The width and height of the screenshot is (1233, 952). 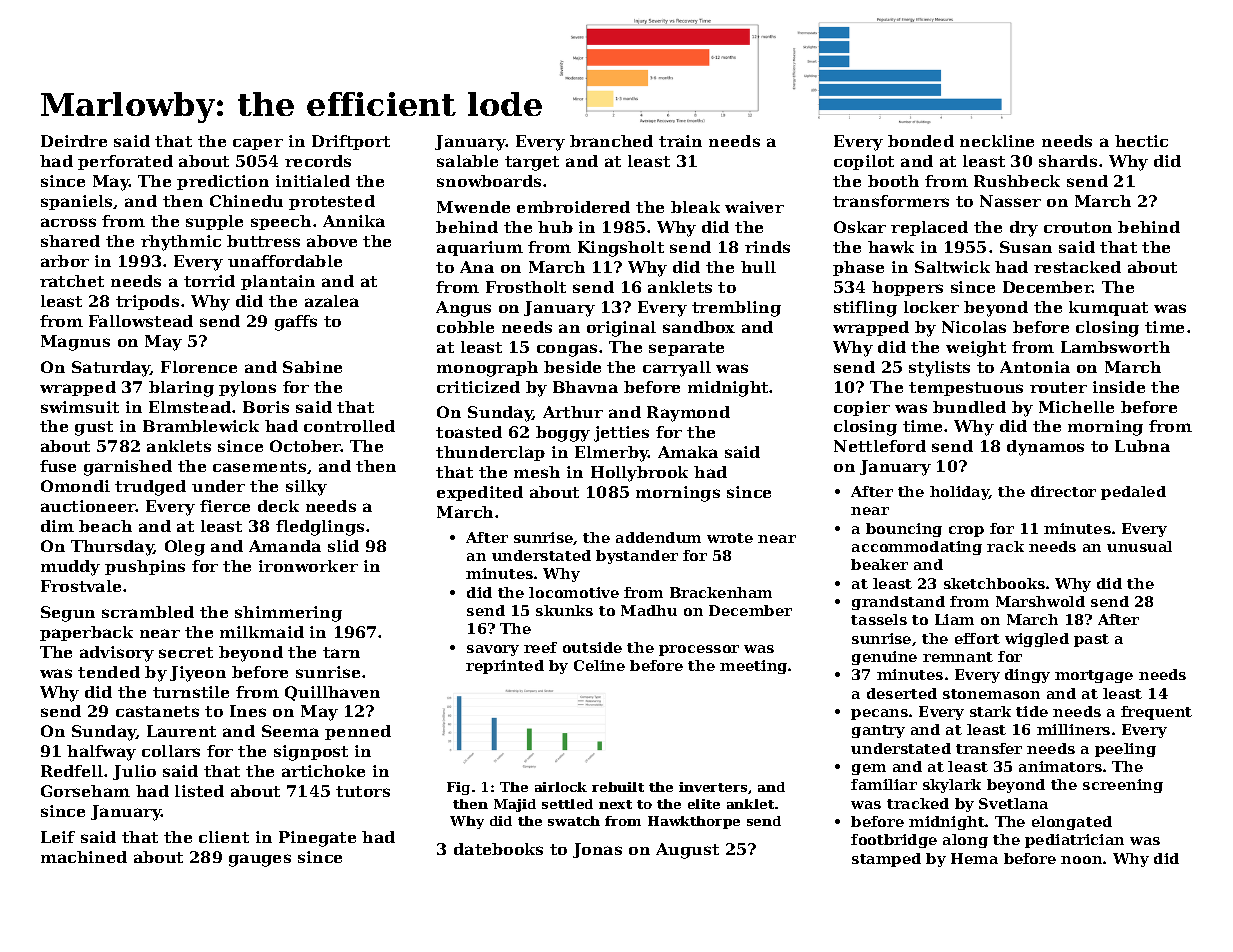 What do you see at coordinates (57, 526) in the screenshot?
I see `dim` at bounding box center [57, 526].
